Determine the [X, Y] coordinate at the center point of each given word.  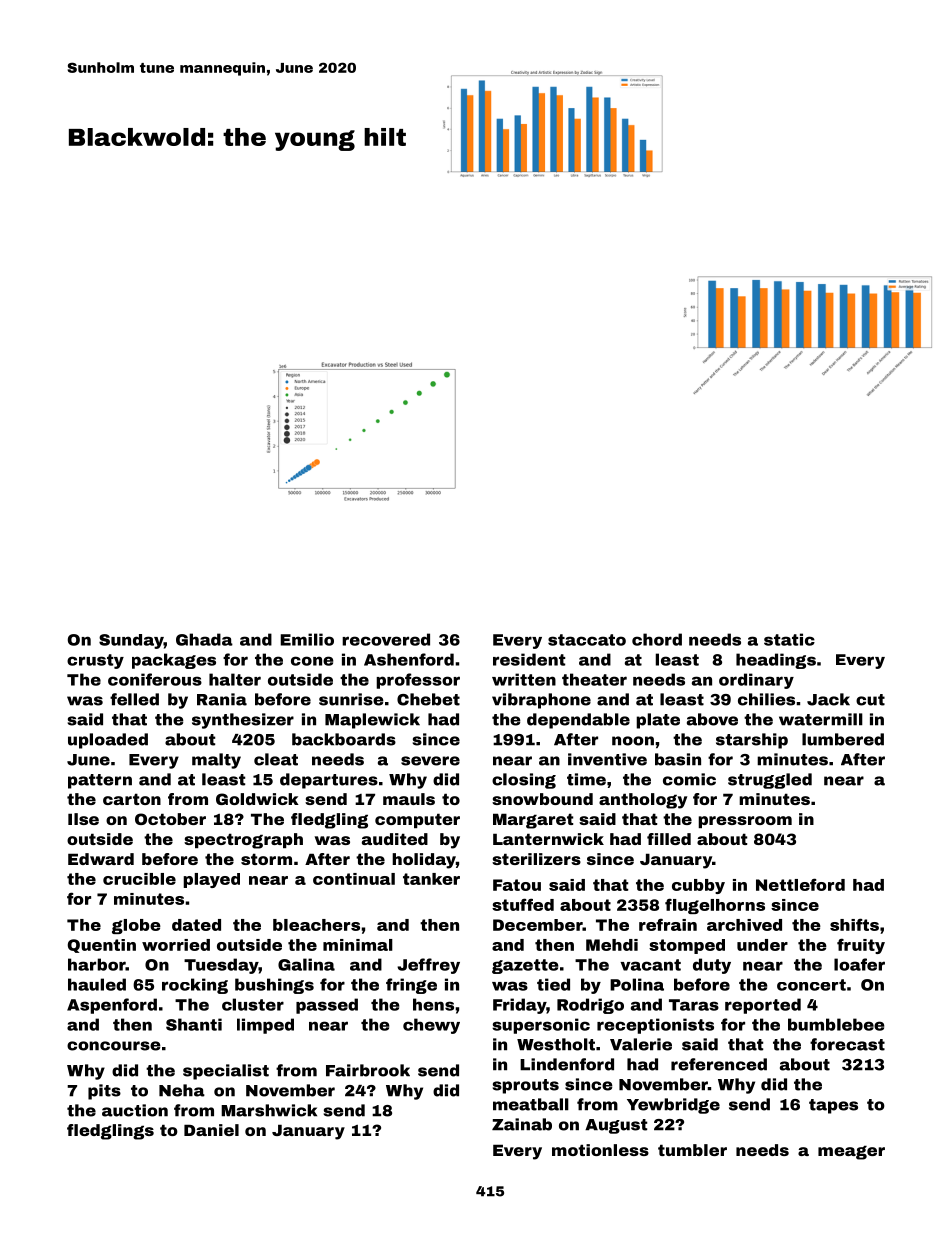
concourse [114, 1046]
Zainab [522, 1124]
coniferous [155, 679]
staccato [587, 640]
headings [776, 661]
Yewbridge [673, 1106]
